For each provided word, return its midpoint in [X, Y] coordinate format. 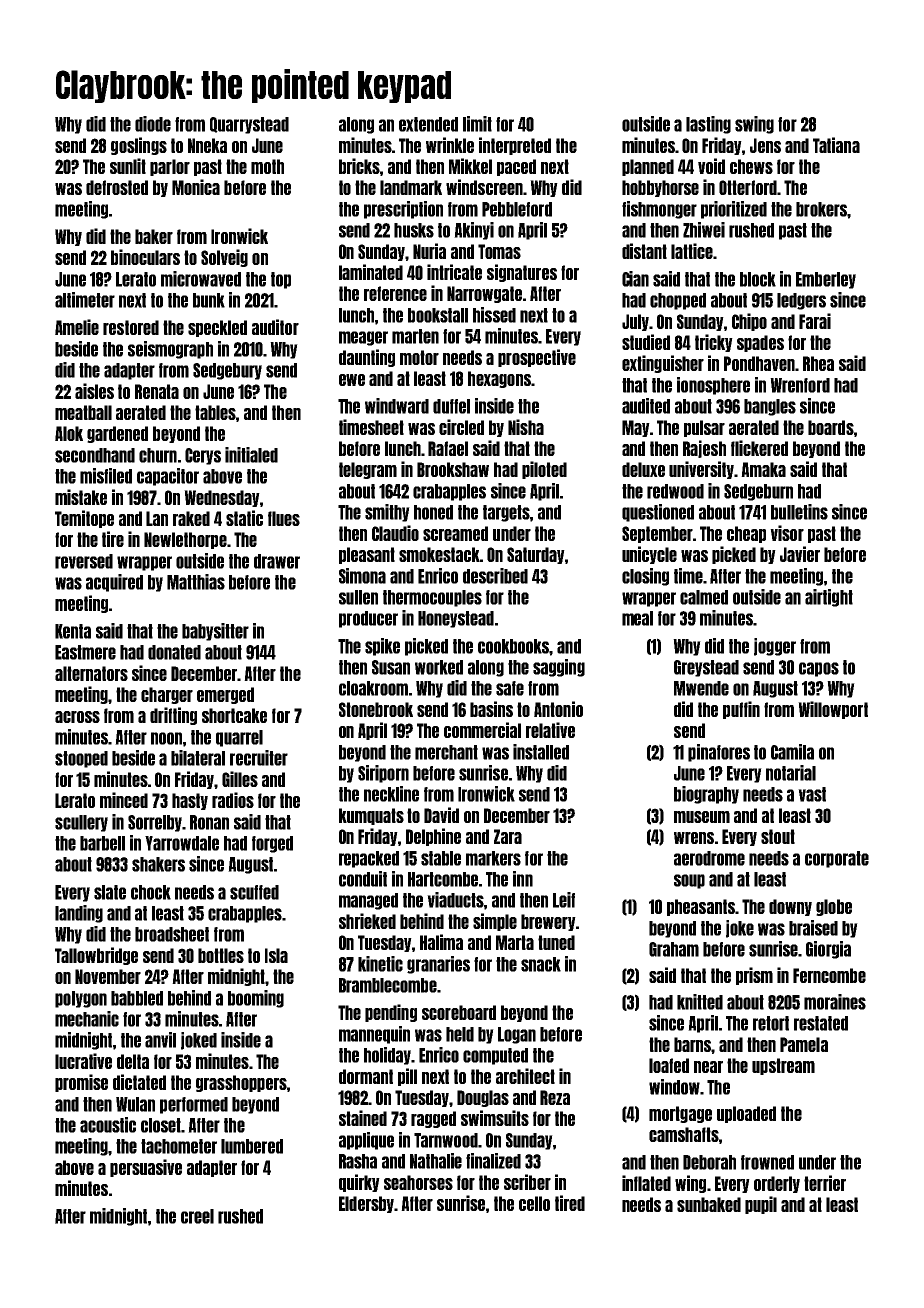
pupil [761, 1205]
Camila [792, 752]
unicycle [649, 555]
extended [428, 124]
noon [166, 738]
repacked [369, 859]
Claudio [395, 533]
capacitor [168, 477]
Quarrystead [249, 125]
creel [197, 1216]
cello [534, 1203]
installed [541, 752]
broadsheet [172, 934]
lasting [708, 125]
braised [813, 928]
